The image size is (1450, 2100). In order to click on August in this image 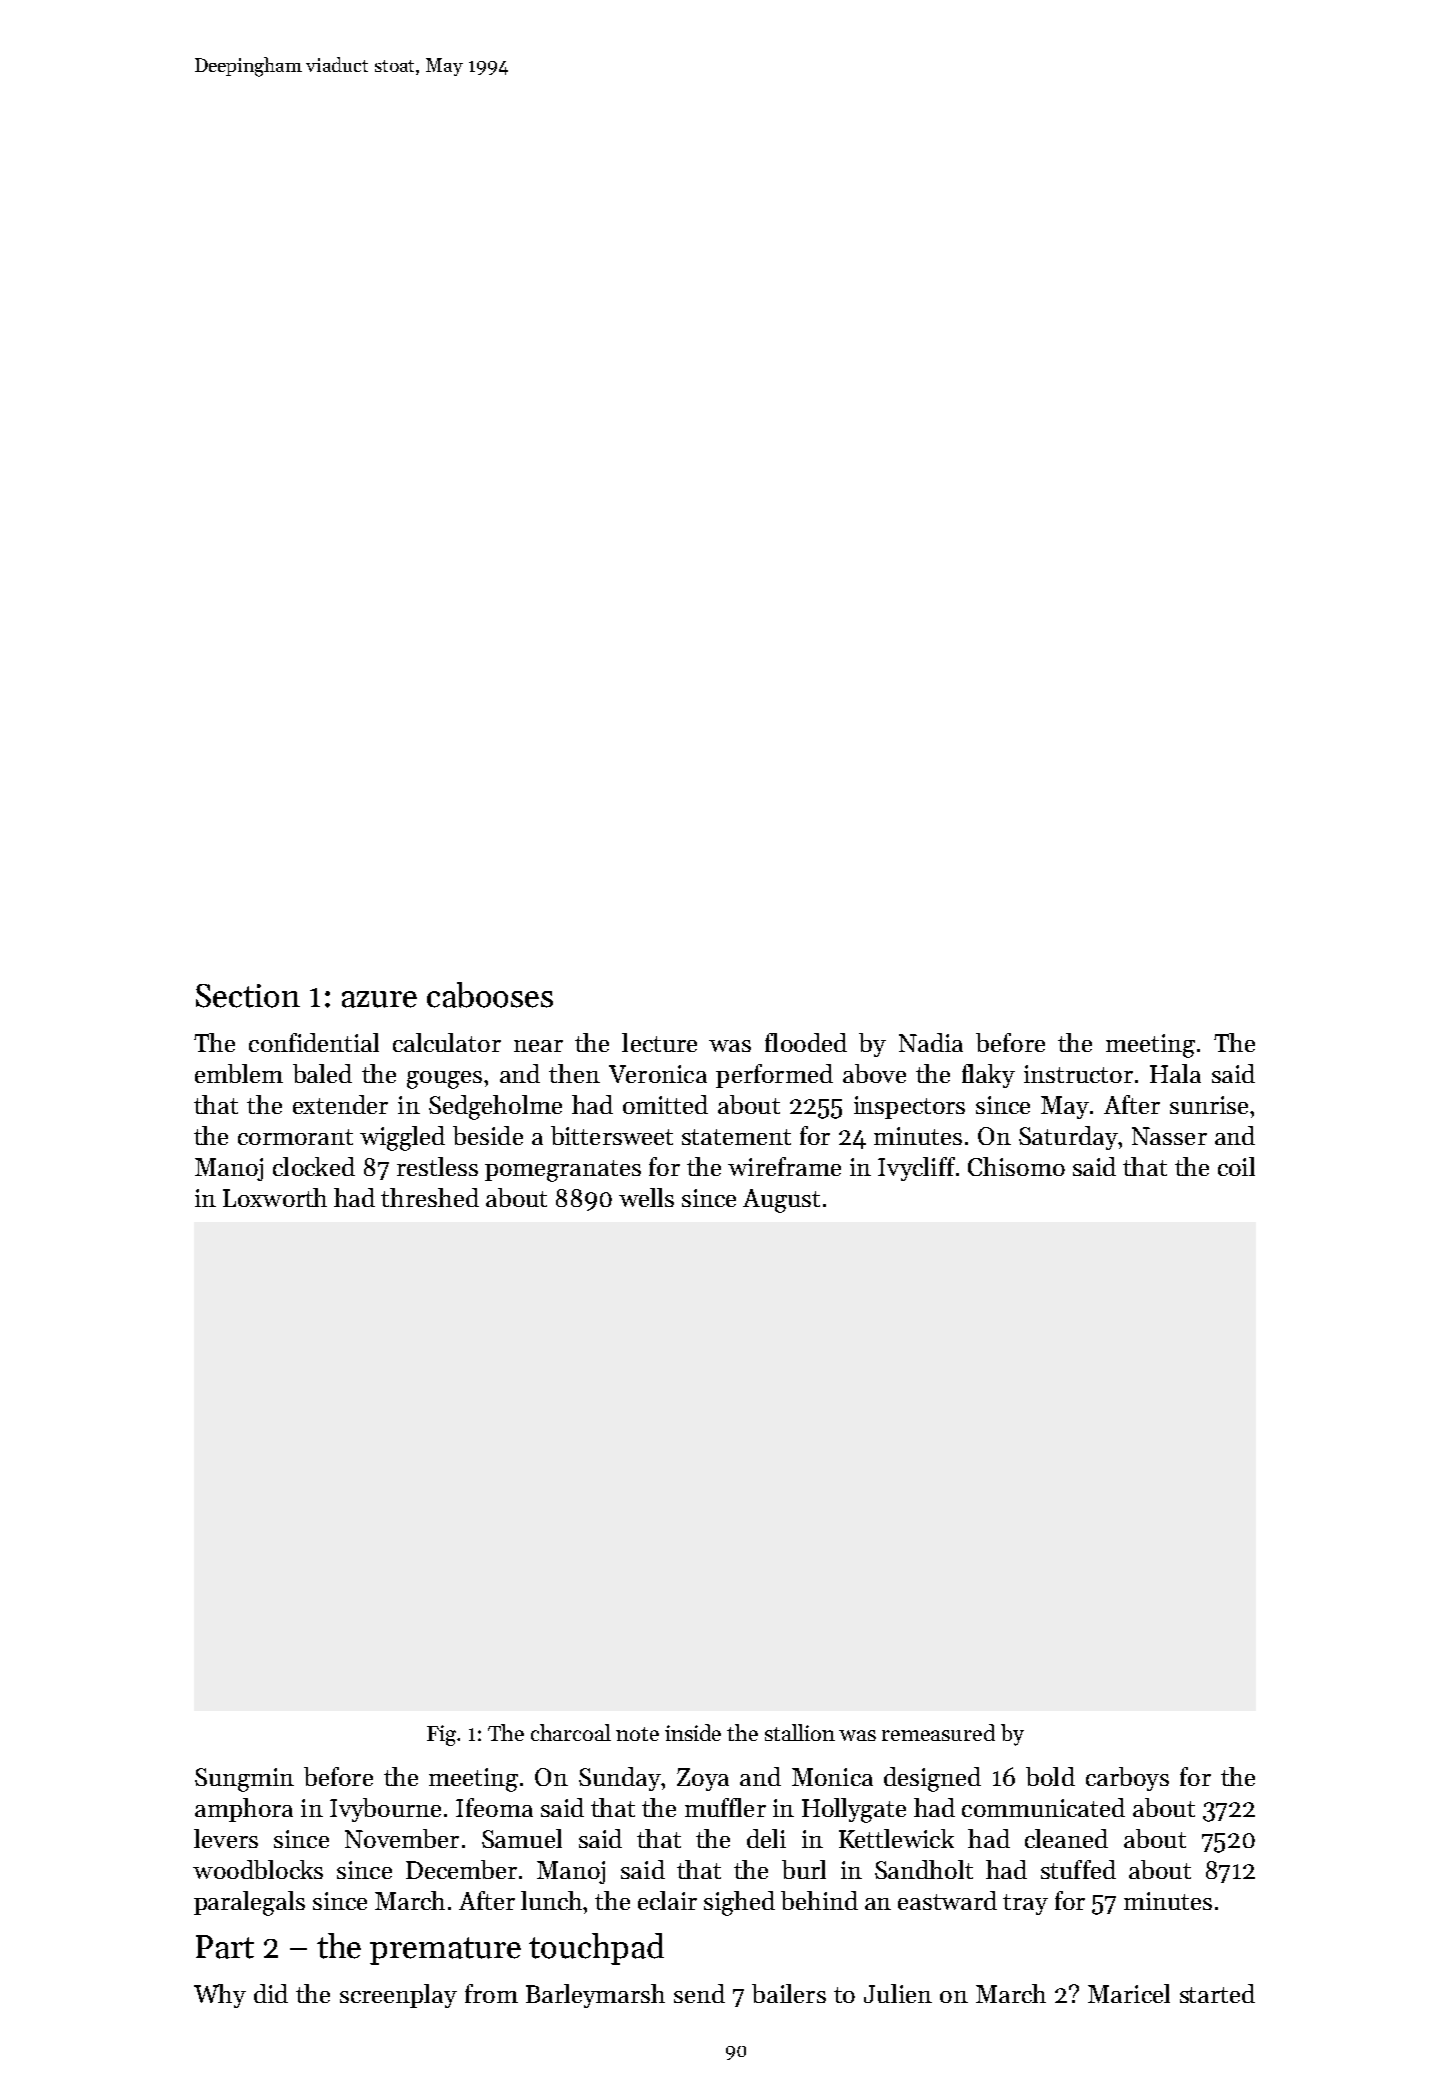, I will do `click(781, 1201)`.
